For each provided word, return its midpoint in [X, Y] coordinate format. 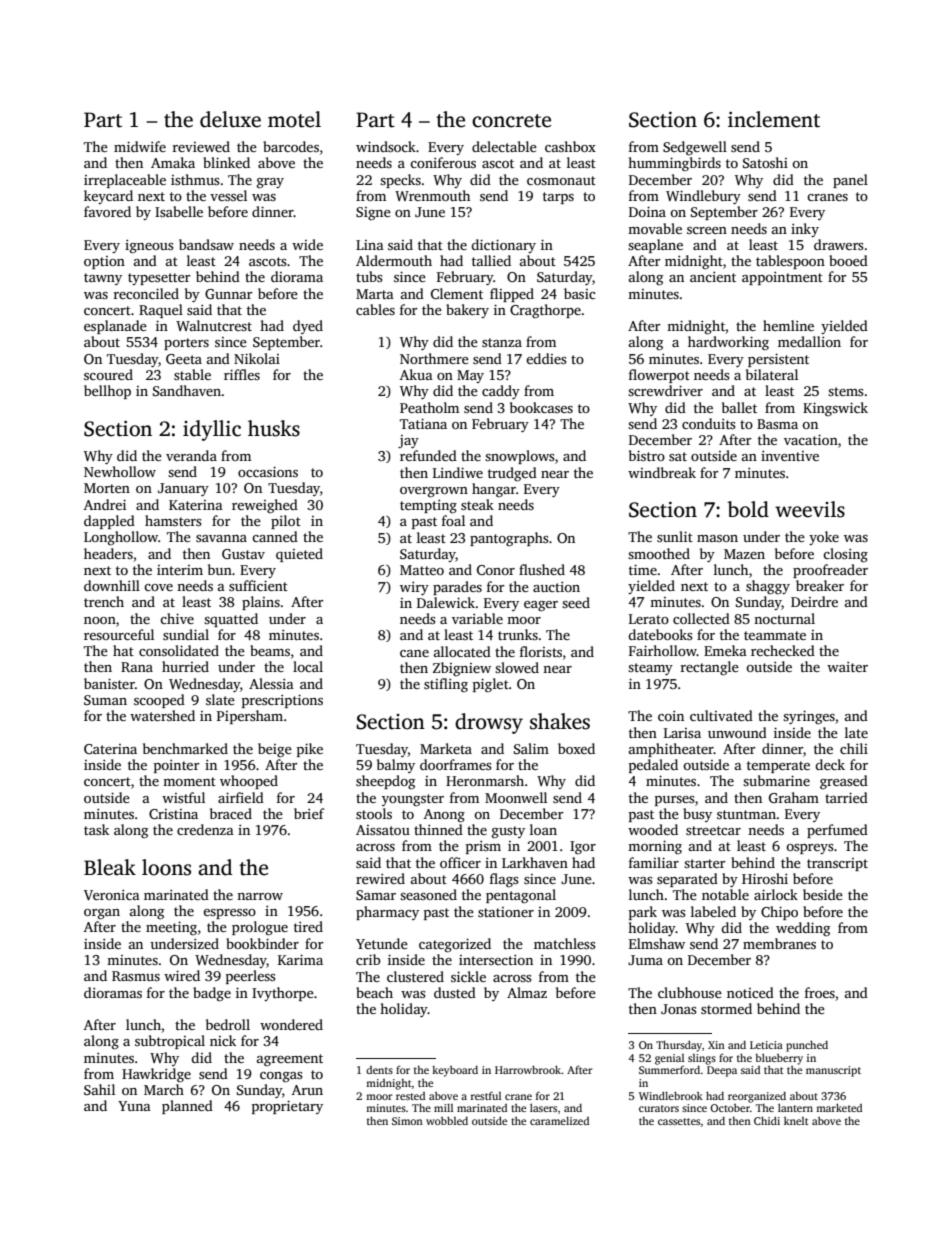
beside [823, 894]
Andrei [105, 504]
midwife [140, 146]
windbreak [662, 472]
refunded [428, 455]
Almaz [527, 992]
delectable [504, 146]
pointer [176, 766]
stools [374, 813]
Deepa [722, 1071]
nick [223, 1040]
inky [805, 230]
